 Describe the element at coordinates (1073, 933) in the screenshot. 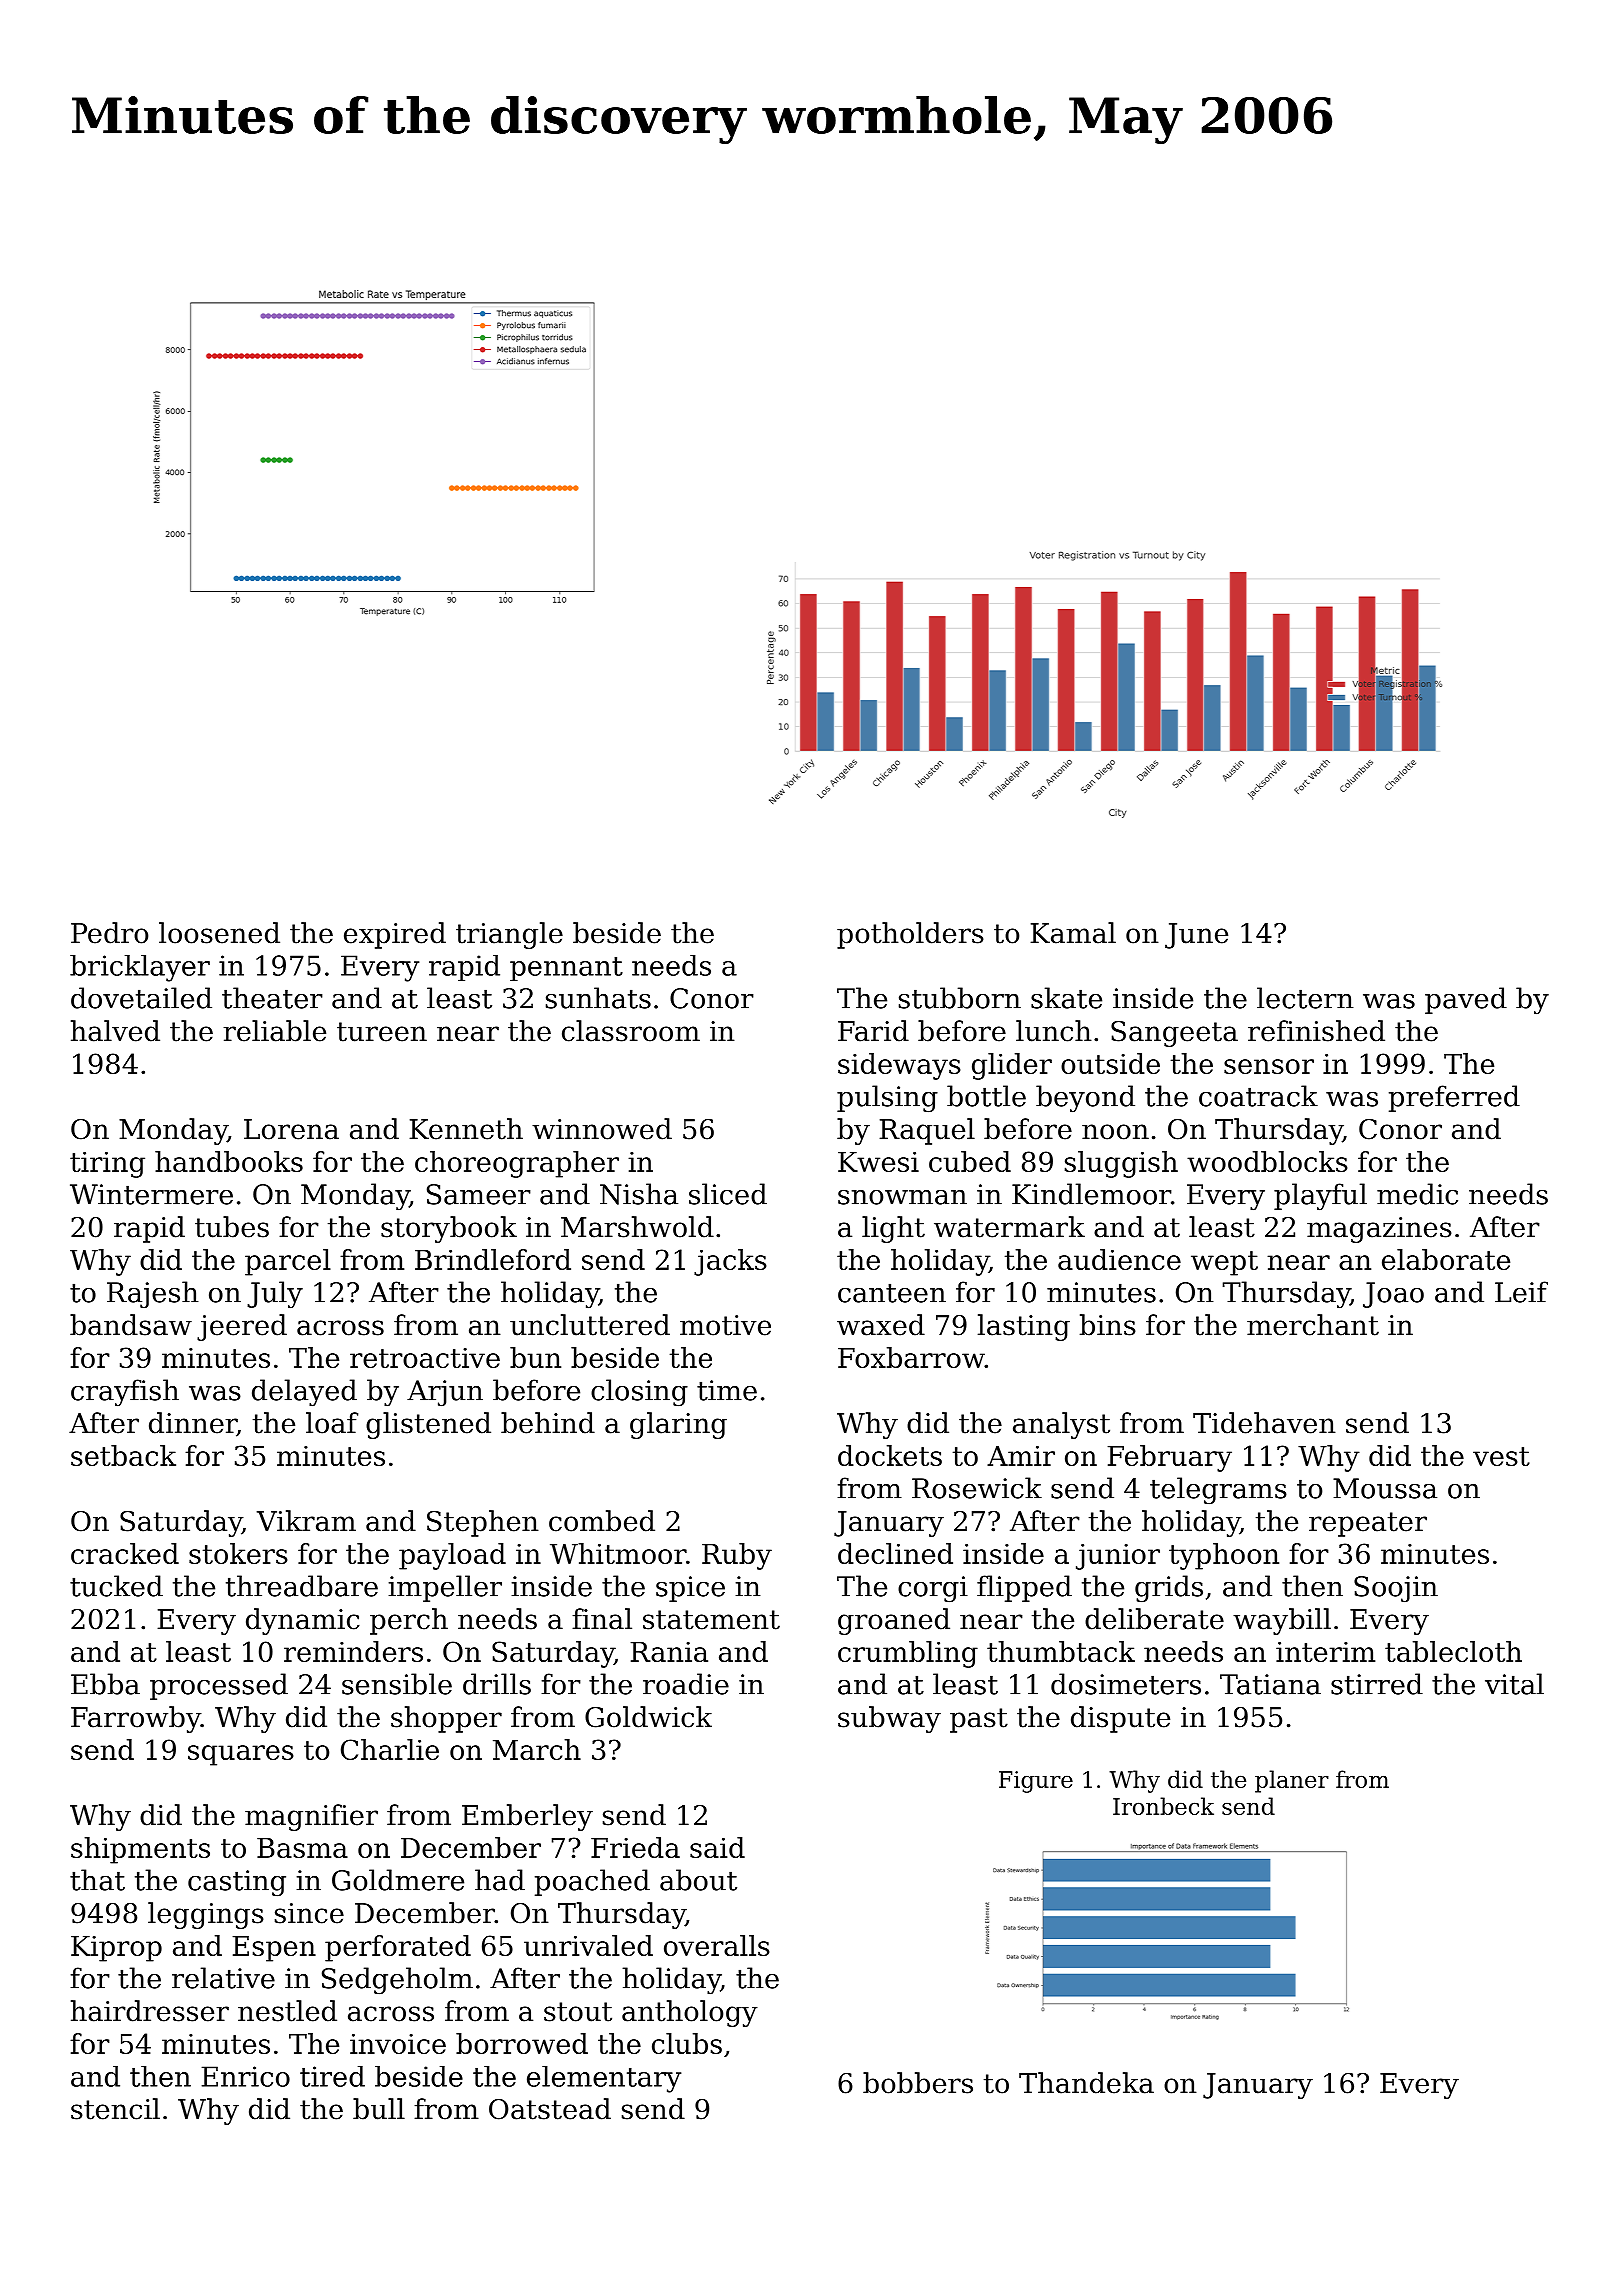

I see `Kamal` at that location.
